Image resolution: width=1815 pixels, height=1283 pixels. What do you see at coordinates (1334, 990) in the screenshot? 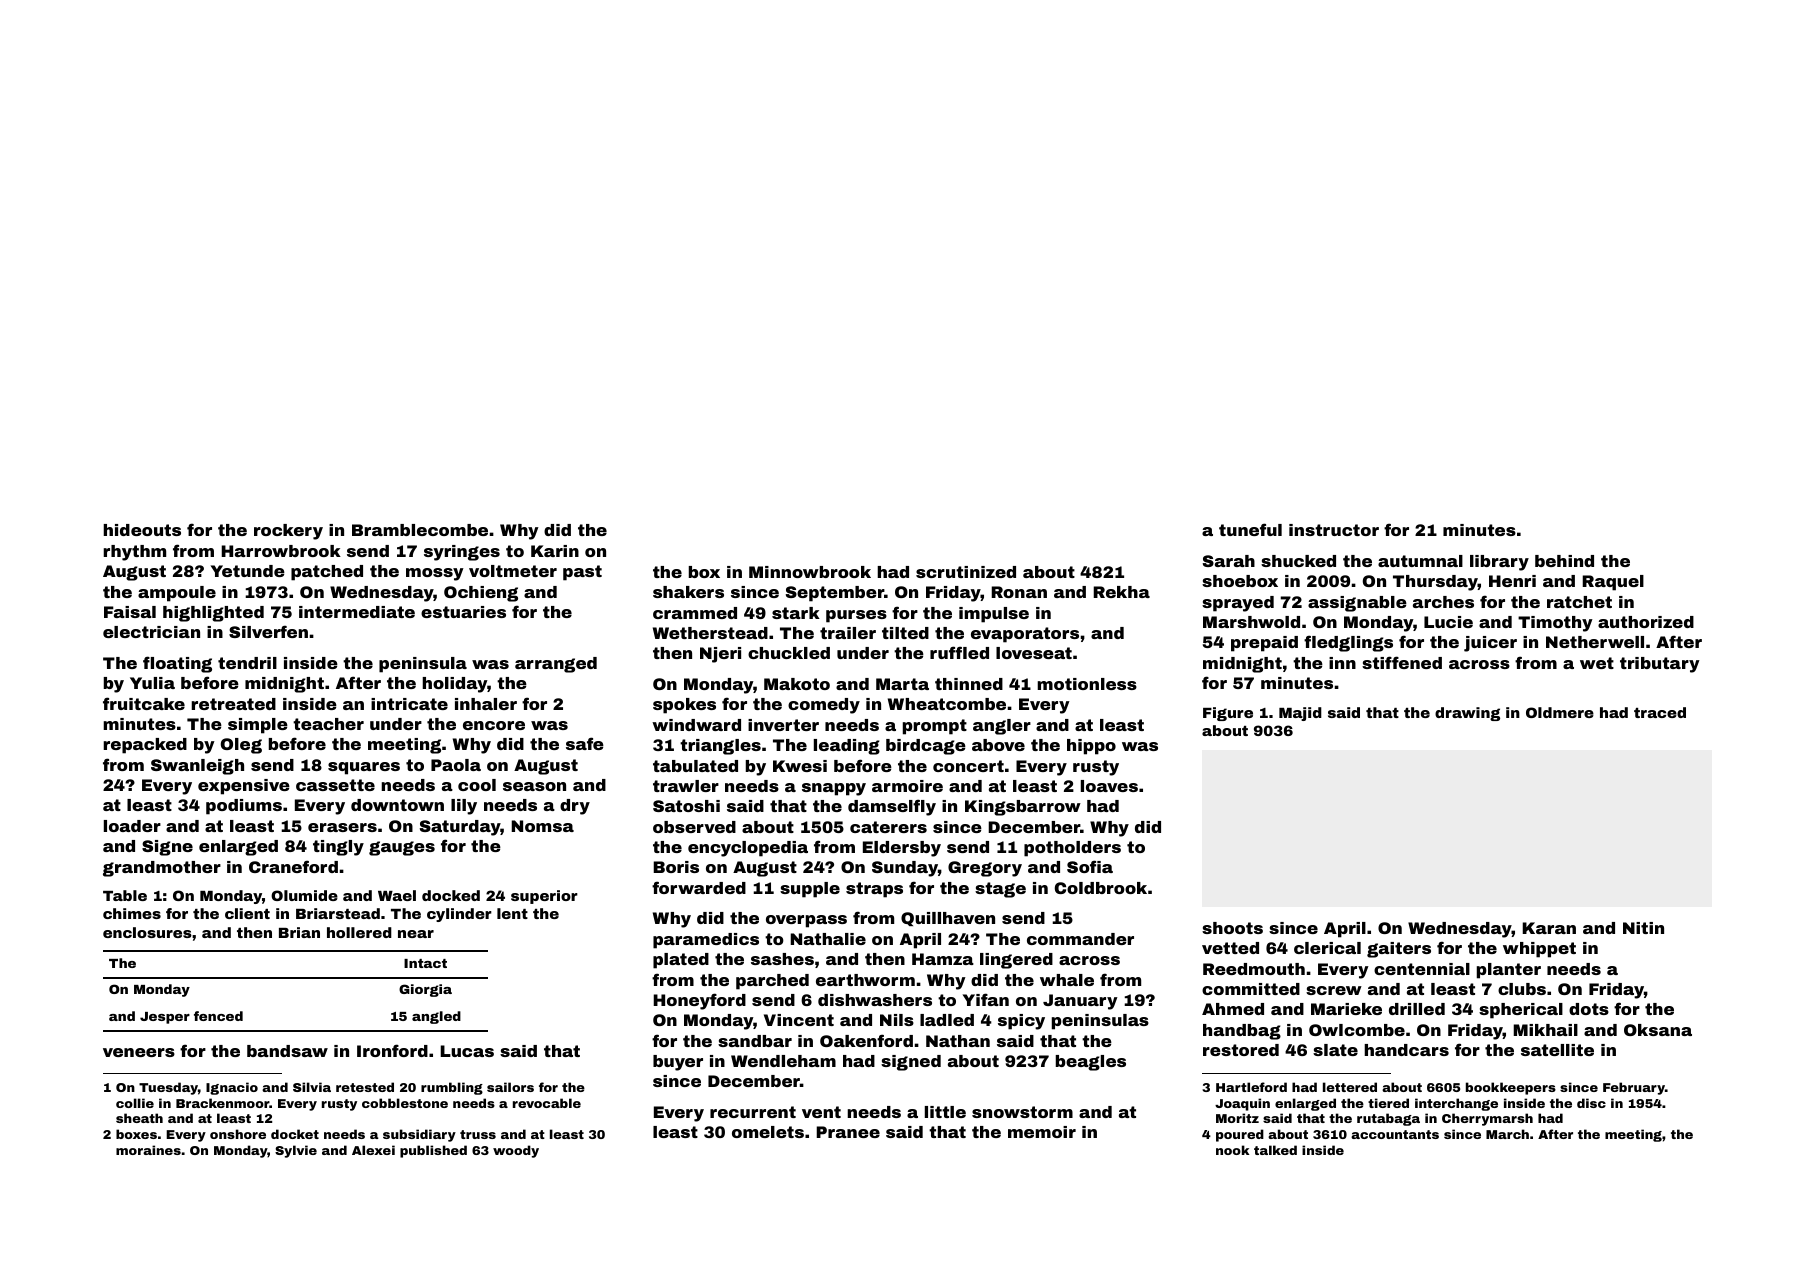
I see `screw` at bounding box center [1334, 990].
